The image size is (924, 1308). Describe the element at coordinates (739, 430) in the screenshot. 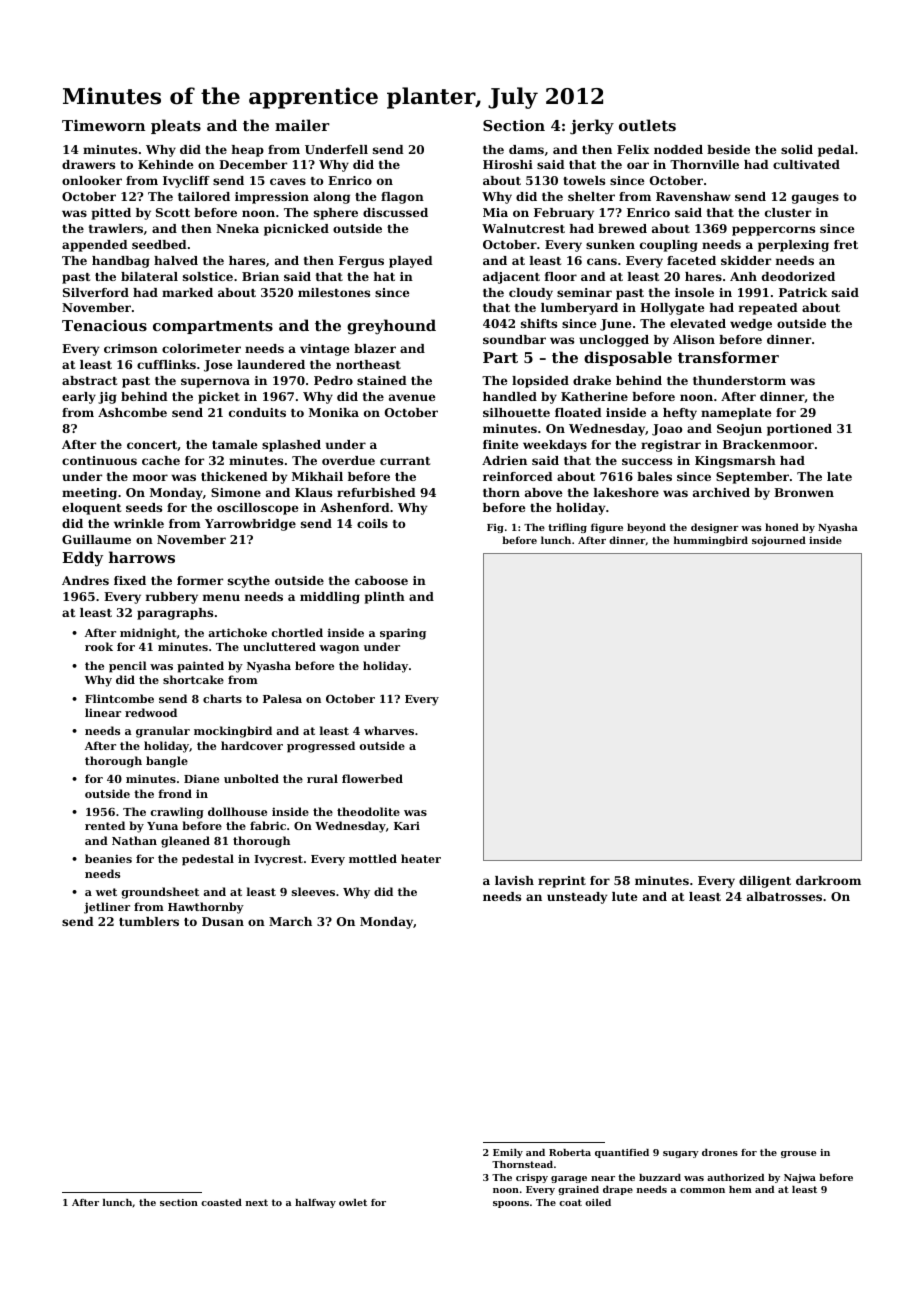

I see `Seojun` at that location.
